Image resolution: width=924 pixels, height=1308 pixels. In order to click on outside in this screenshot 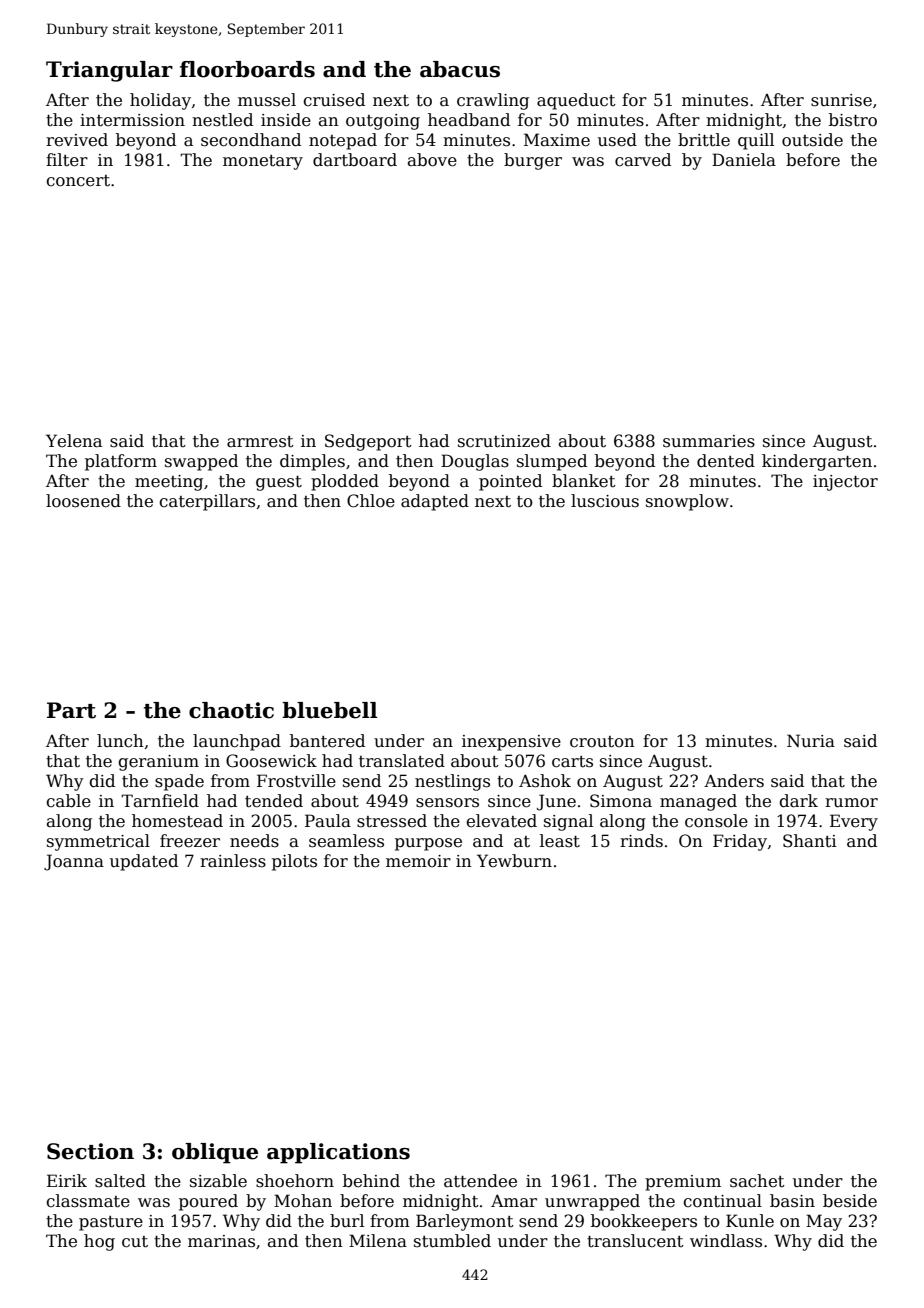, I will do `click(812, 140)`.
